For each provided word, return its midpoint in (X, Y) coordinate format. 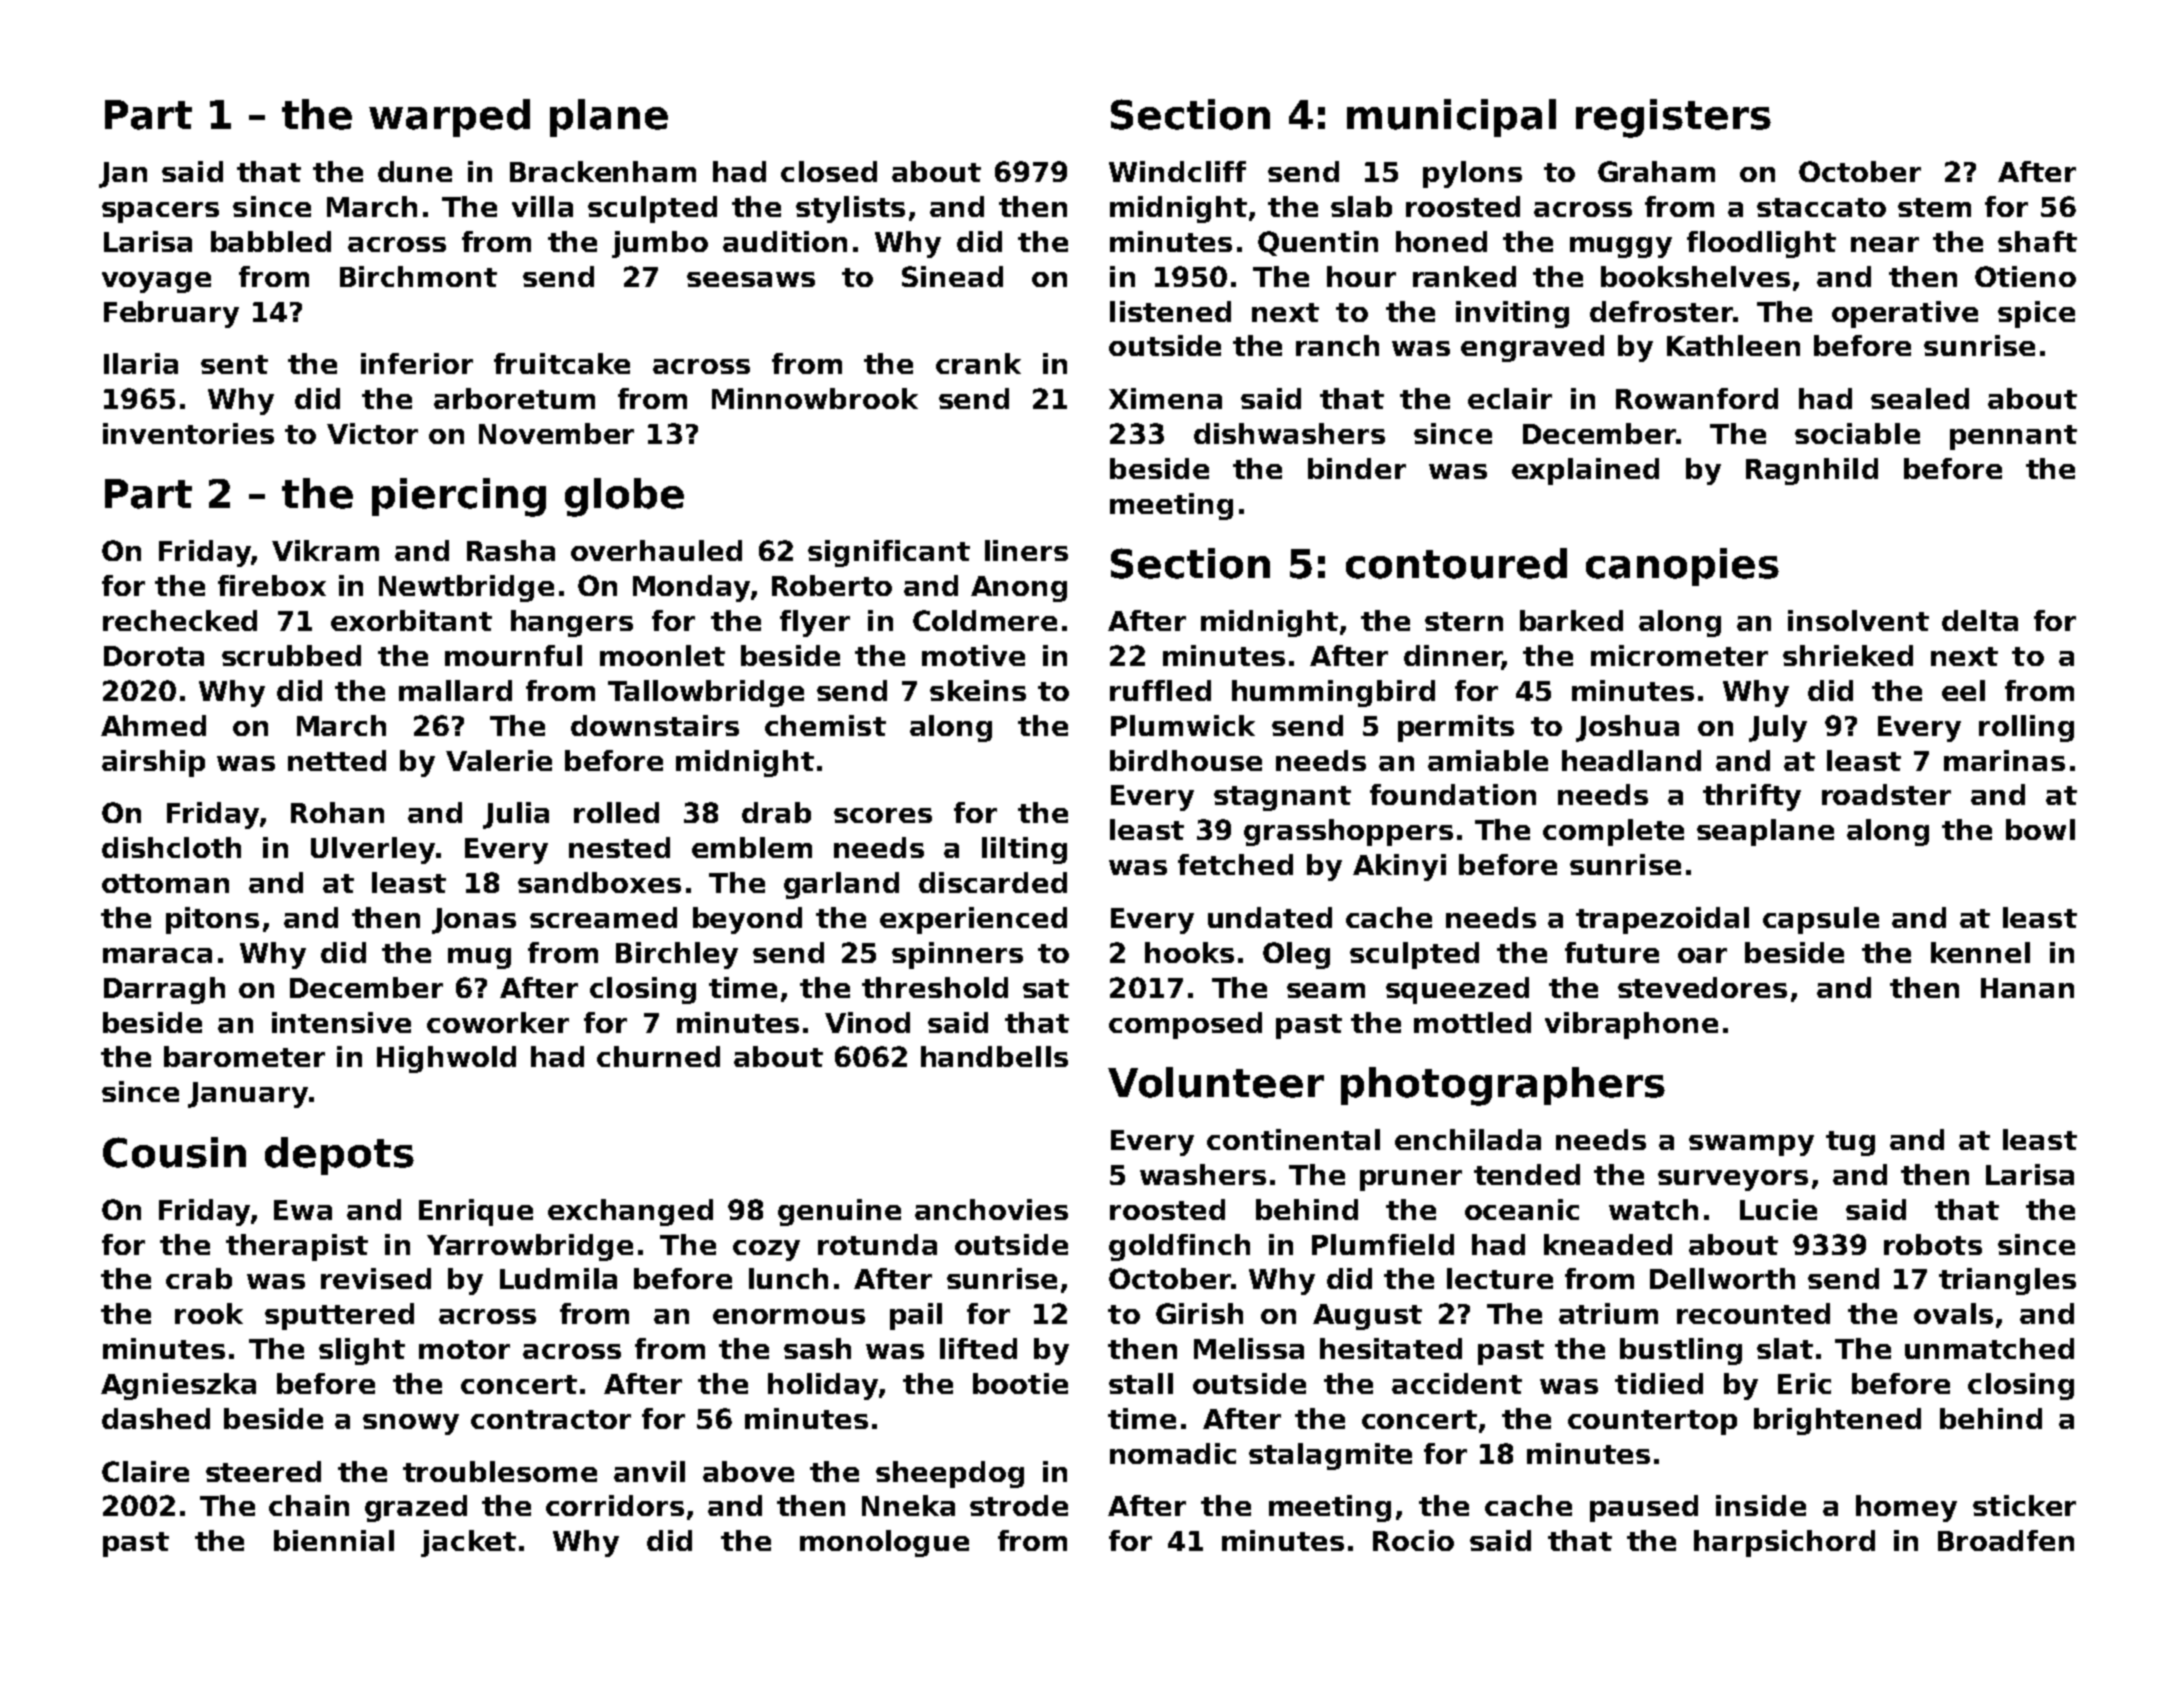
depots (339, 1156)
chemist (825, 725)
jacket (468, 1543)
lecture (1500, 1278)
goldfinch (1179, 1247)
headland (1631, 760)
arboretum (514, 398)
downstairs (655, 725)
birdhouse (1186, 760)
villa (542, 206)
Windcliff (1177, 171)
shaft (2037, 241)
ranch (1337, 345)
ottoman (165, 883)
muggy (1621, 247)
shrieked (1848, 655)
